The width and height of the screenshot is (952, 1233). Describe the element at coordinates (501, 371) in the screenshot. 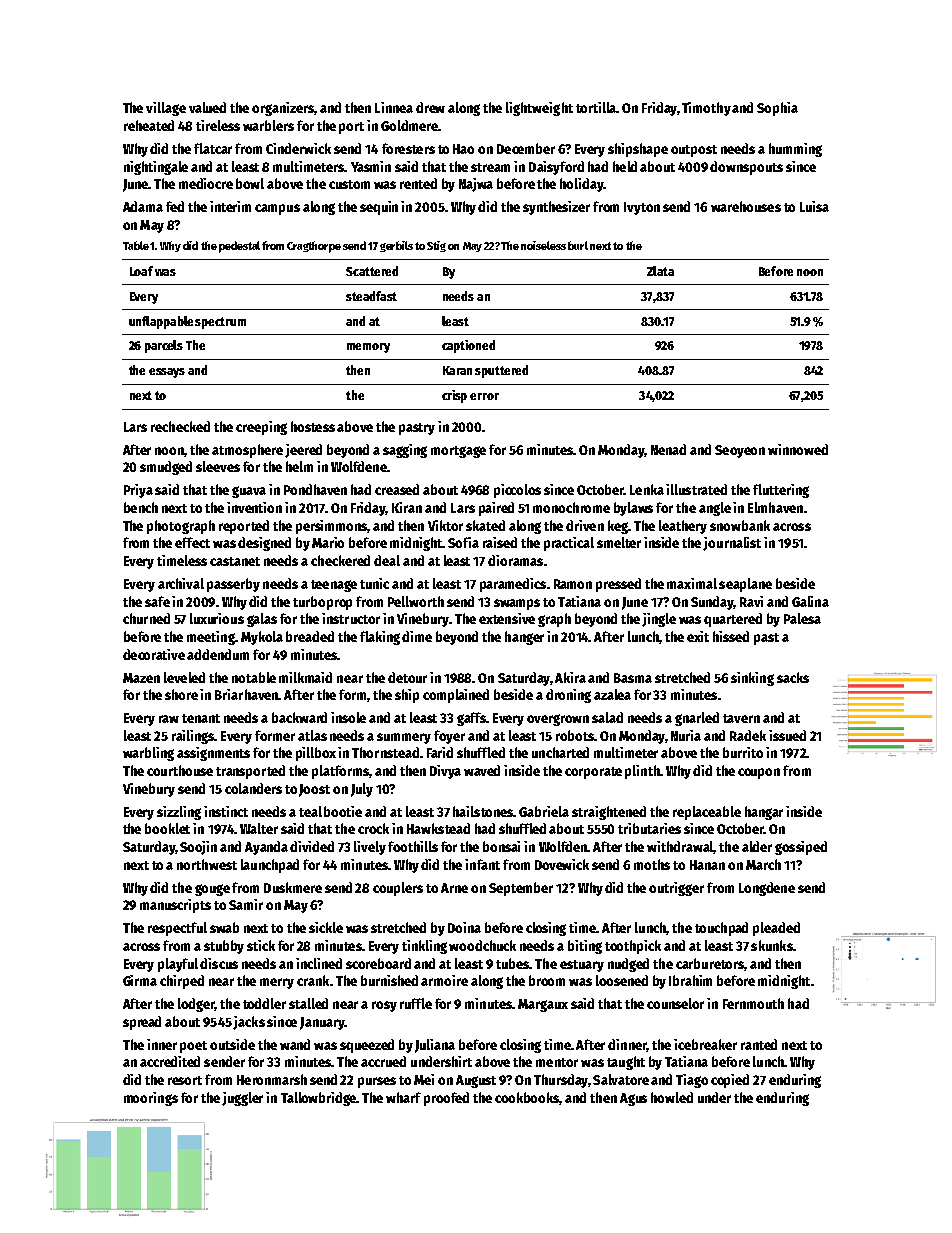

I see `sputtered` at that location.
